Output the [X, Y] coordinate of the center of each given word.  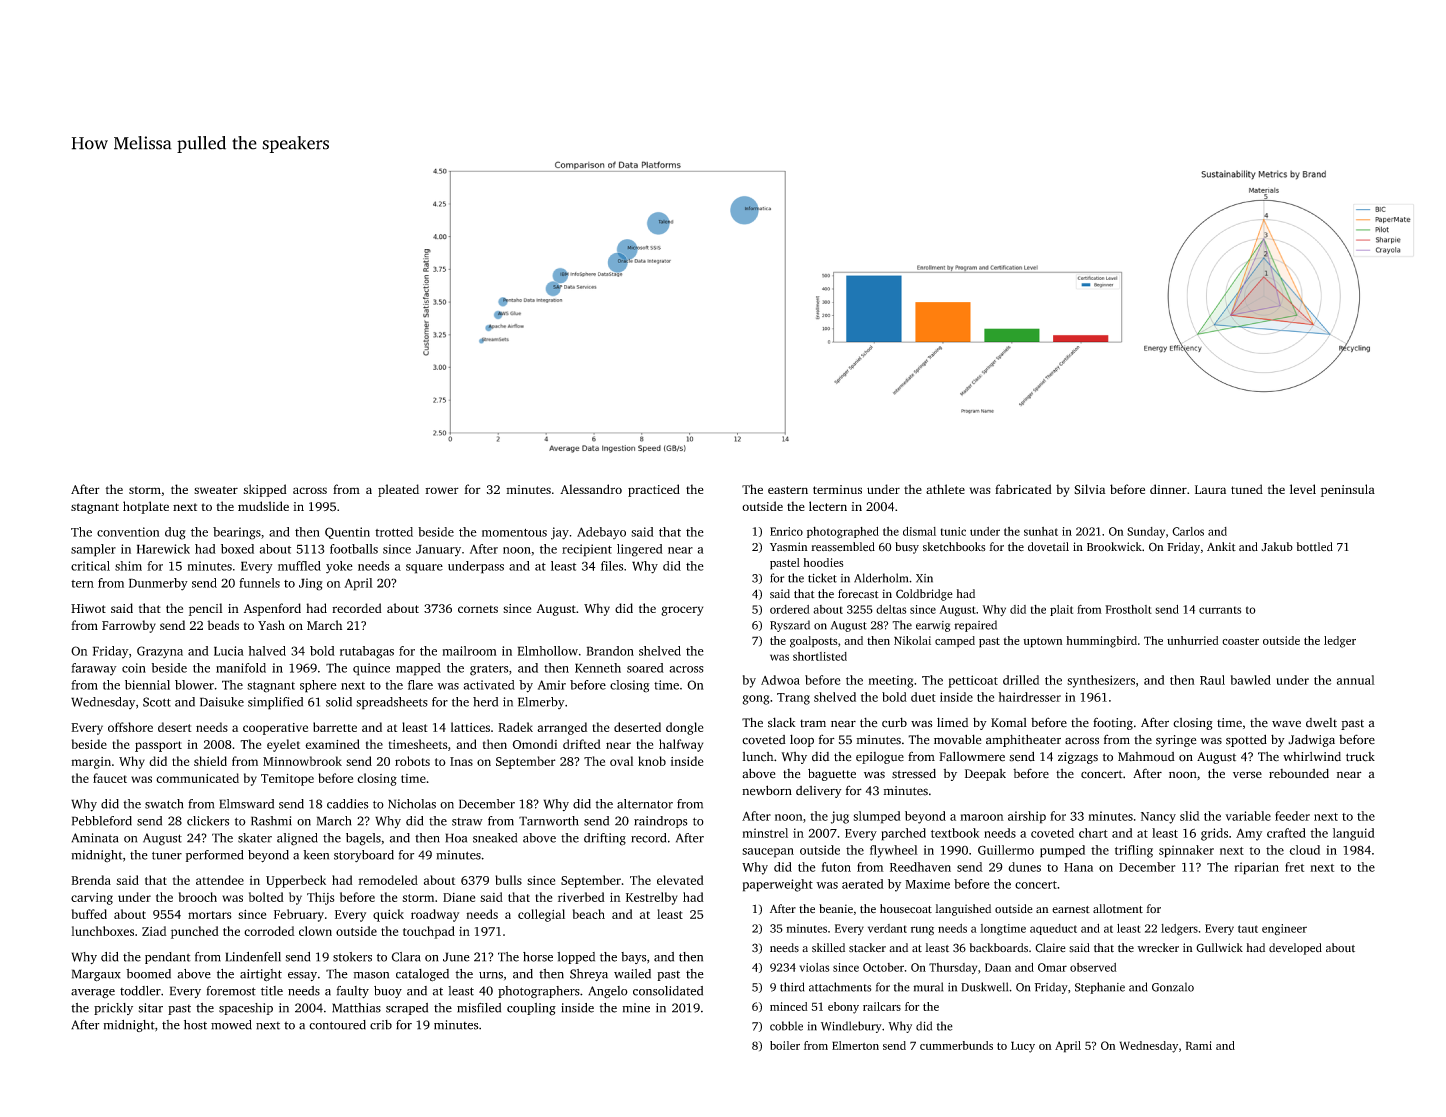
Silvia [1090, 489]
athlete [945, 489]
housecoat [906, 909]
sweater [216, 490]
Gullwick [1219, 948]
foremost [231, 991]
